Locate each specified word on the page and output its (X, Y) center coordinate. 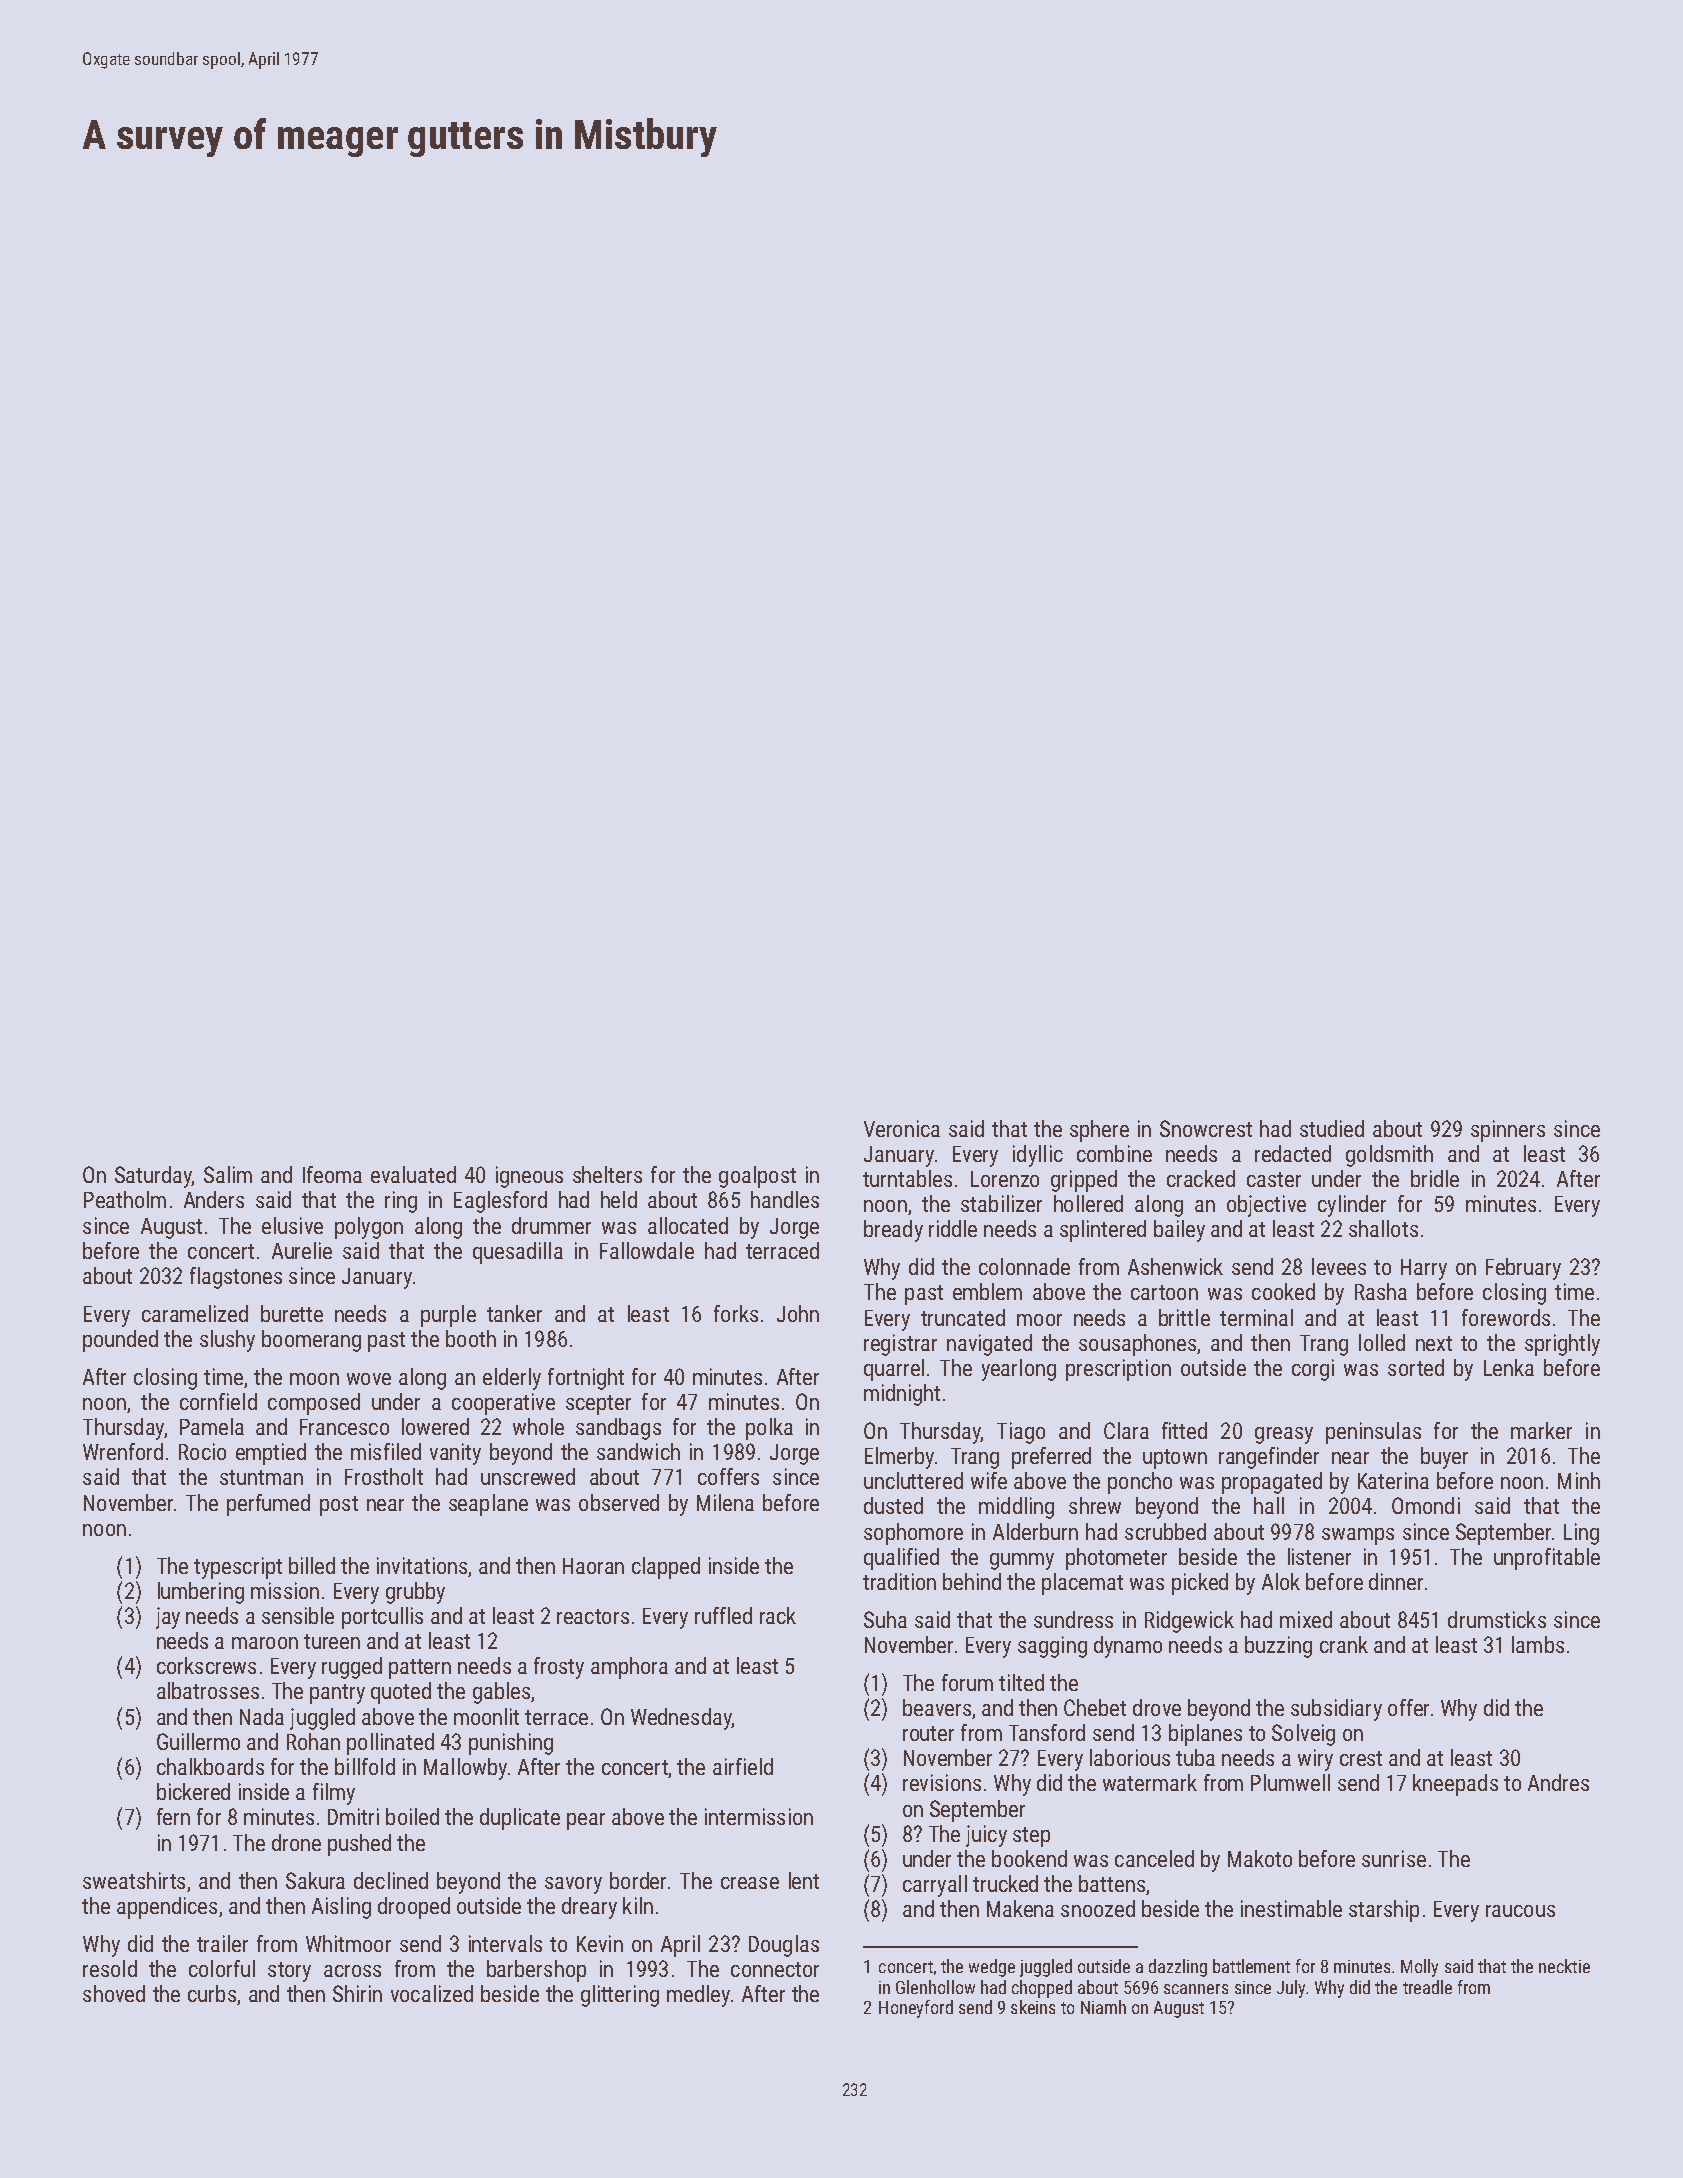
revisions (942, 1782)
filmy (334, 1794)
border (638, 1880)
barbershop (536, 1971)
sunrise (1394, 1858)
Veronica (902, 1128)
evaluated (413, 1174)
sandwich (638, 1451)
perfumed (268, 1505)
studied (1332, 1128)
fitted (1184, 1430)
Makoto (1260, 1858)
